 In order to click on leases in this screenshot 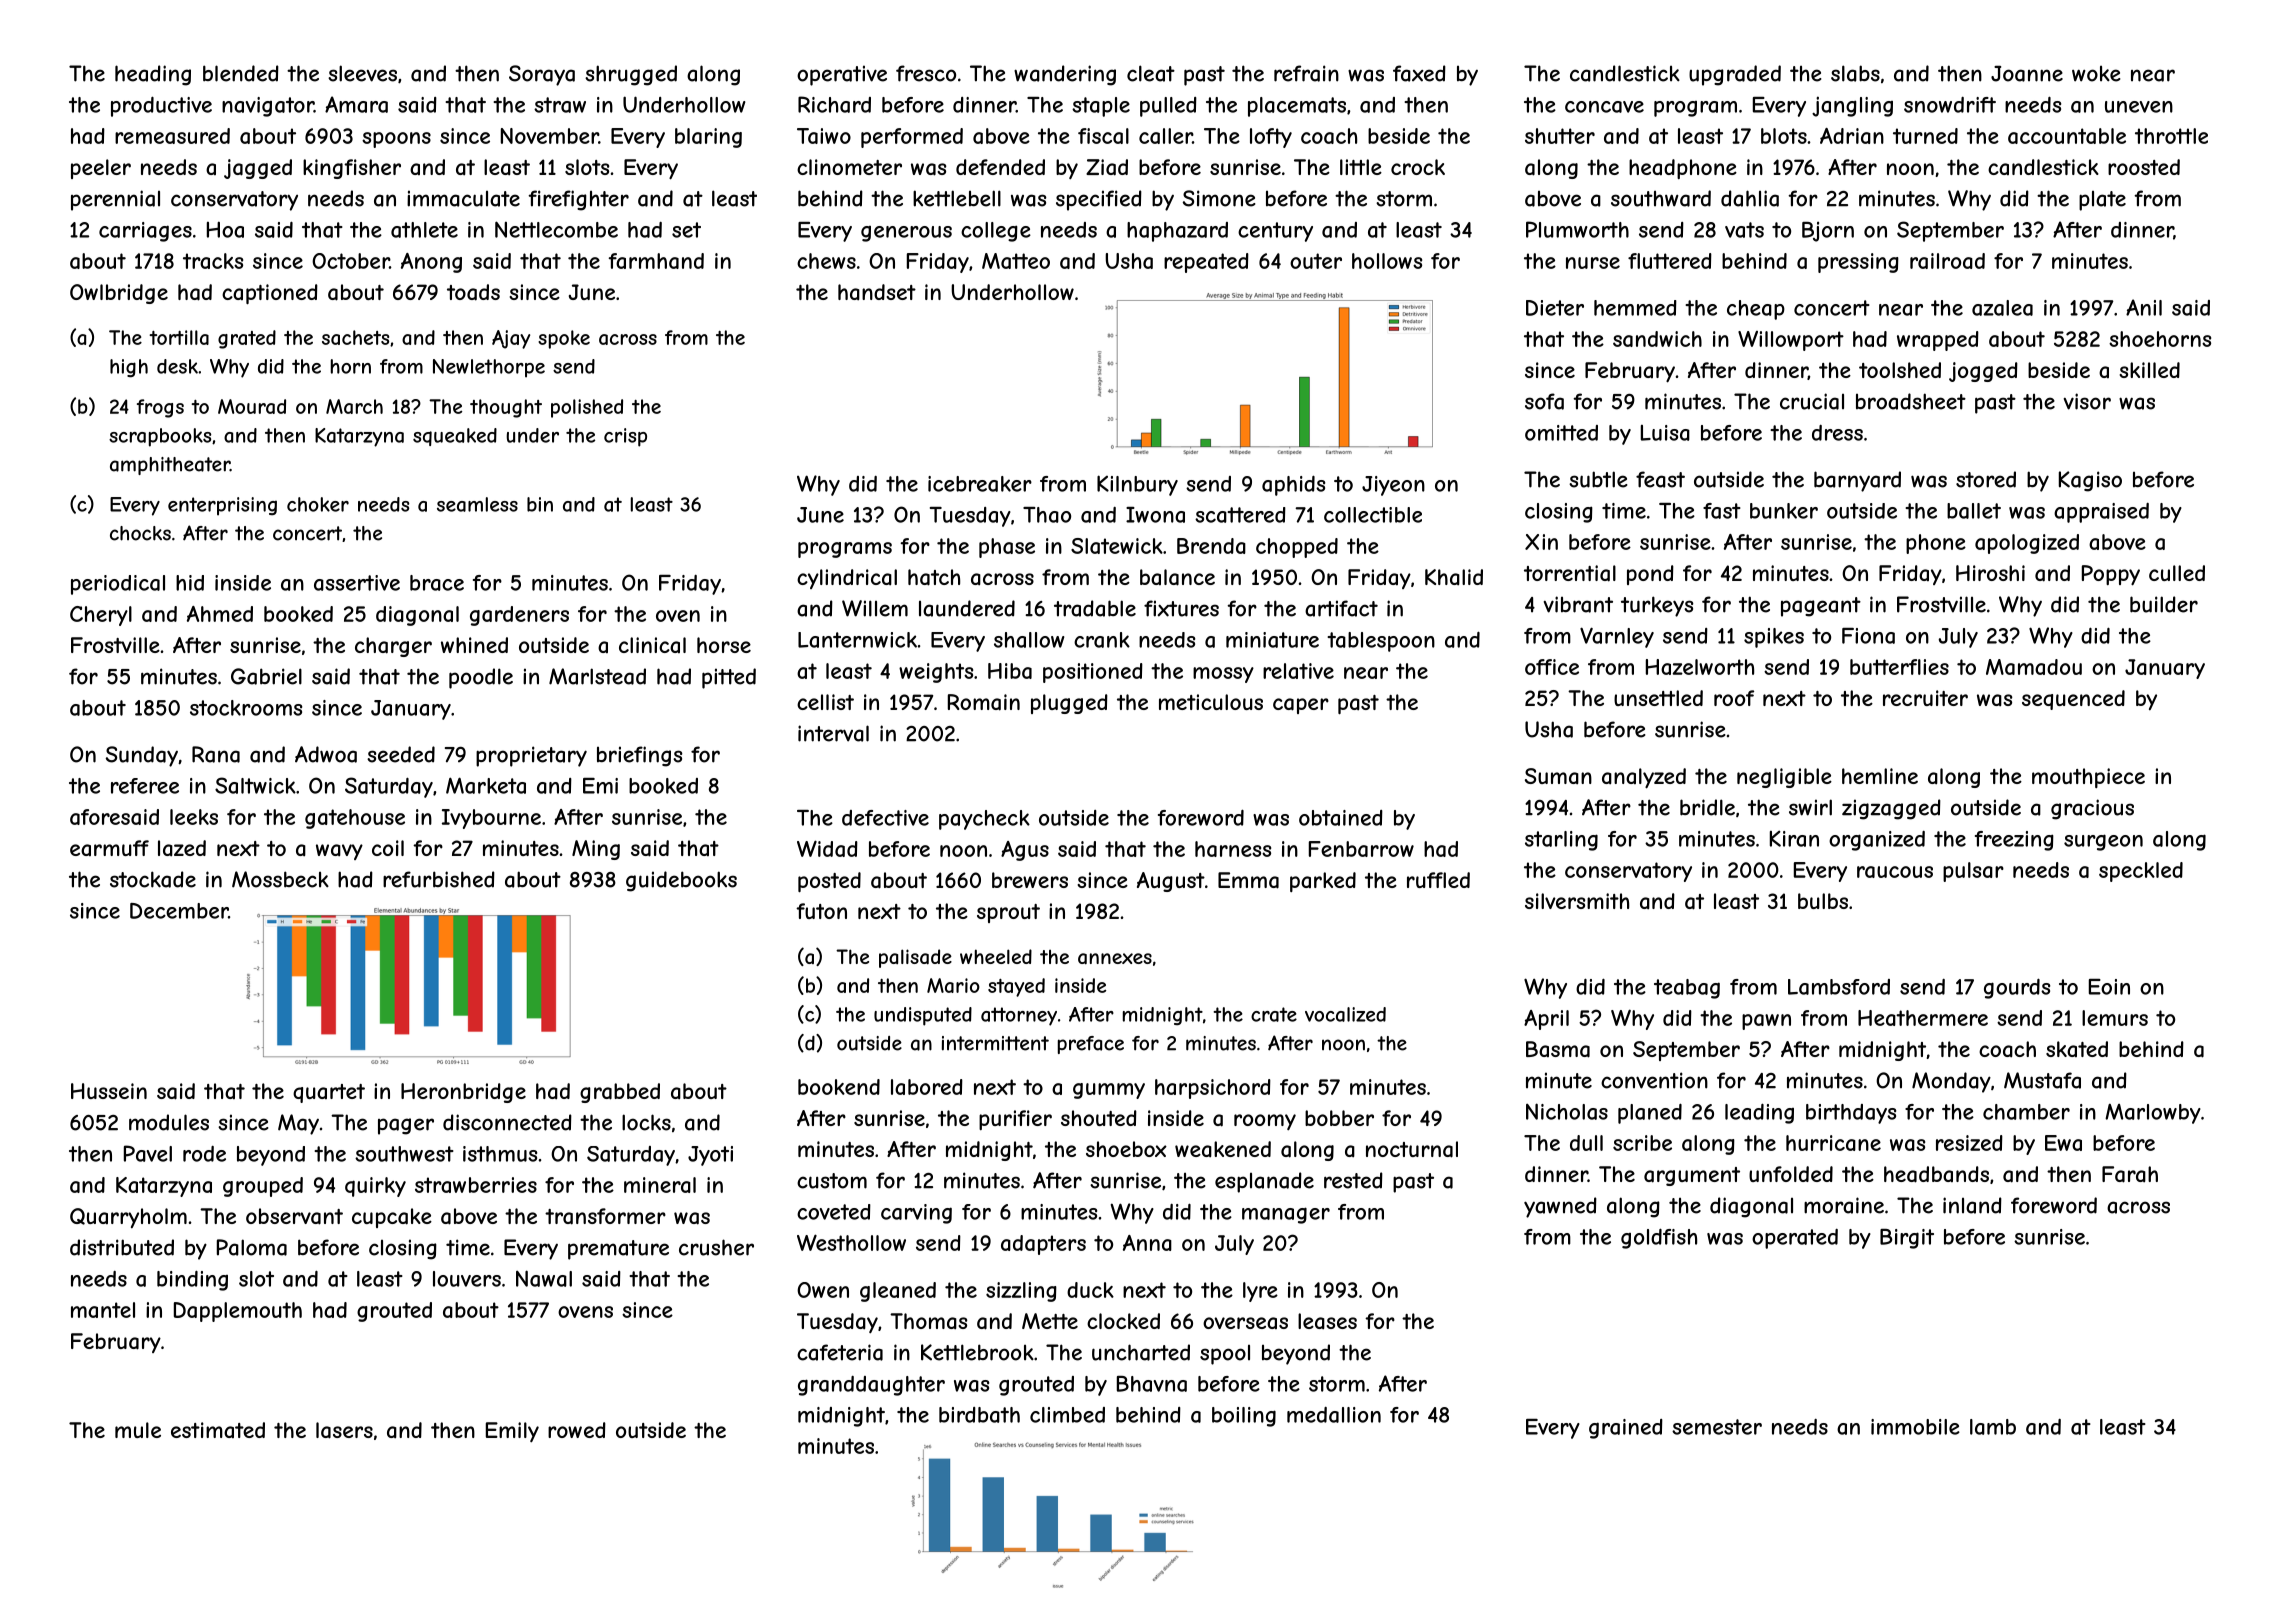, I will do `click(1327, 1321)`.
